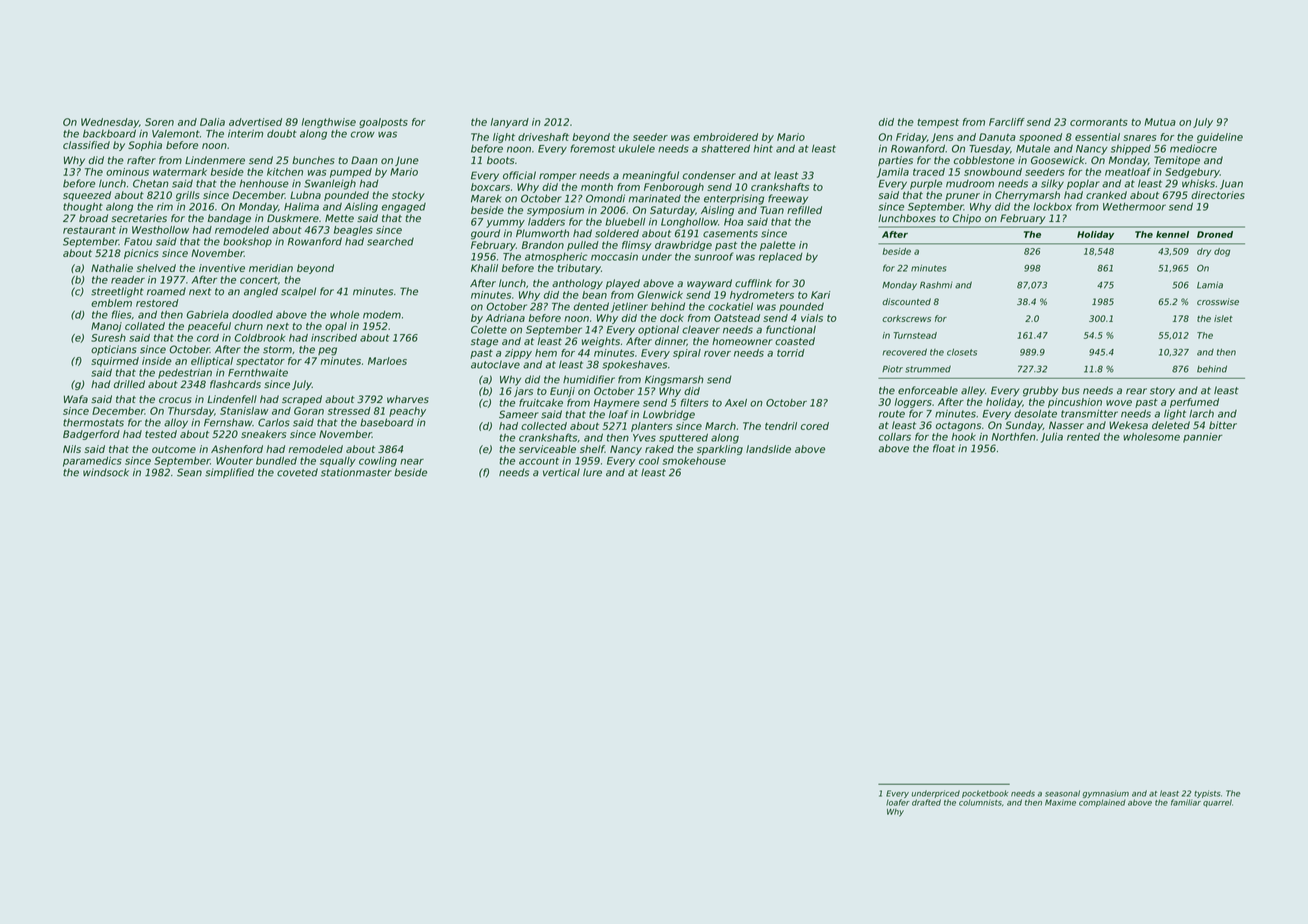  Describe the element at coordinates (926, 802) in the document. I see `drafted` at that location.
